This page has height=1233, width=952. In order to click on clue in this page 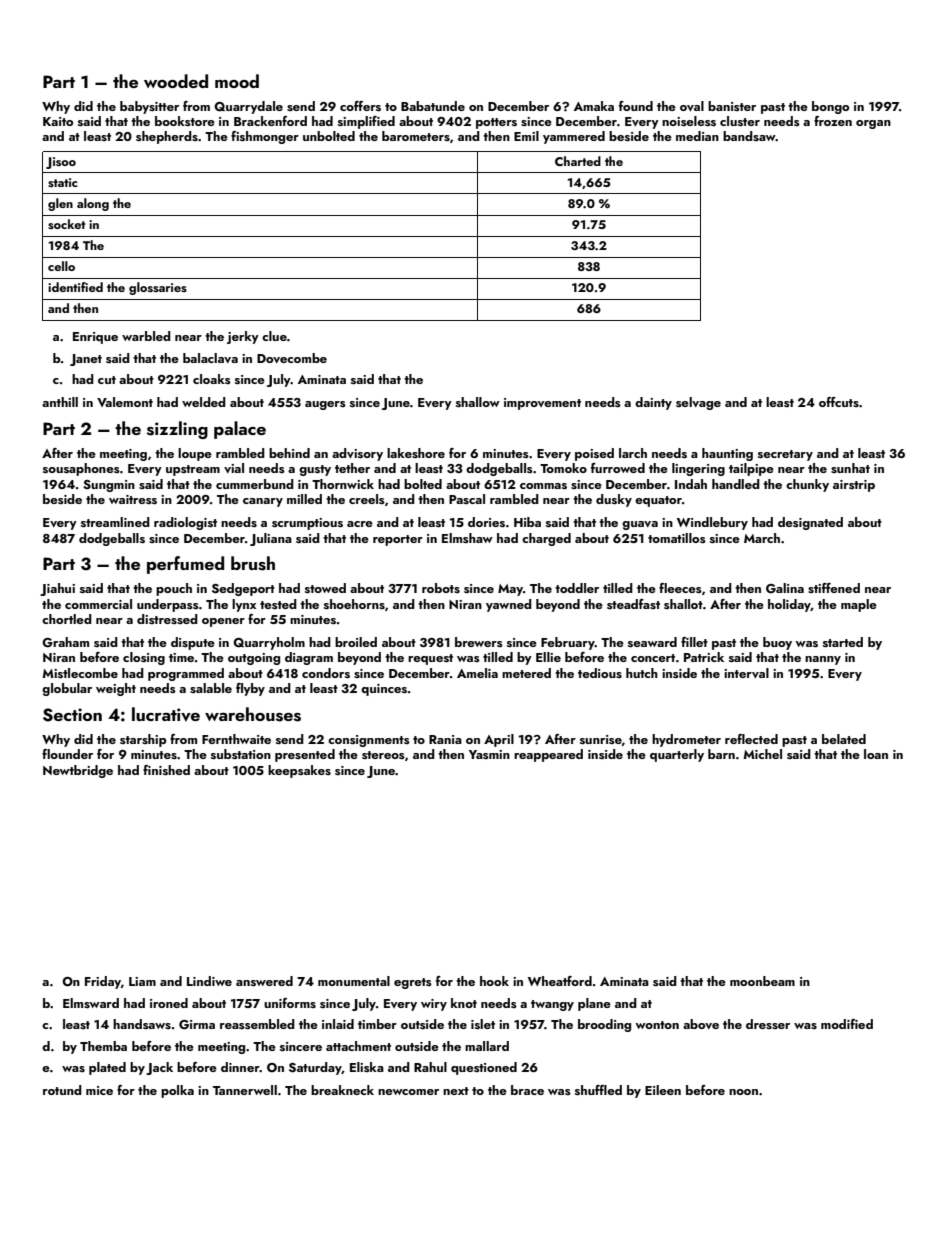, I will do `click(274, 336)`.
